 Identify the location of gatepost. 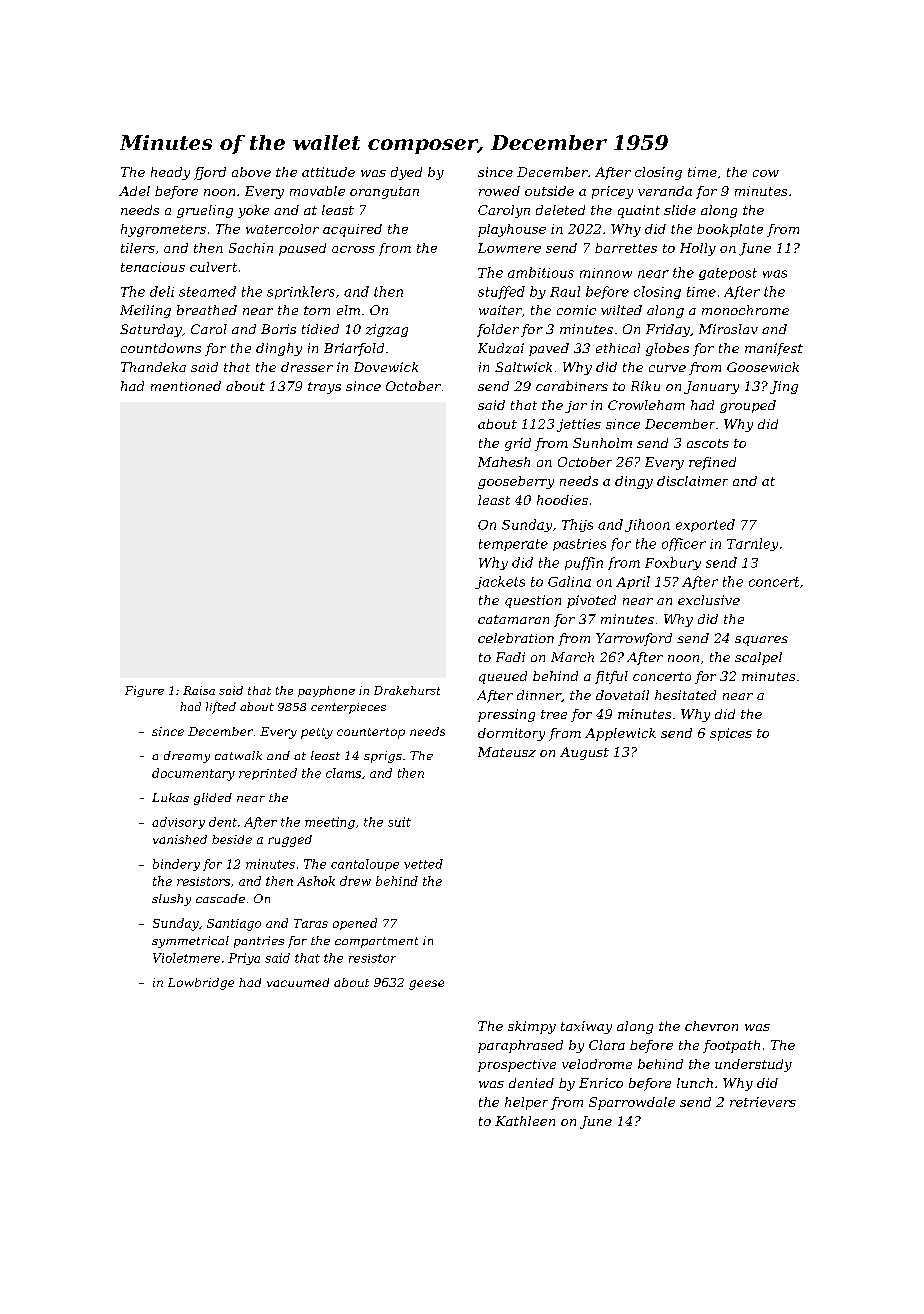
(728, 274).
